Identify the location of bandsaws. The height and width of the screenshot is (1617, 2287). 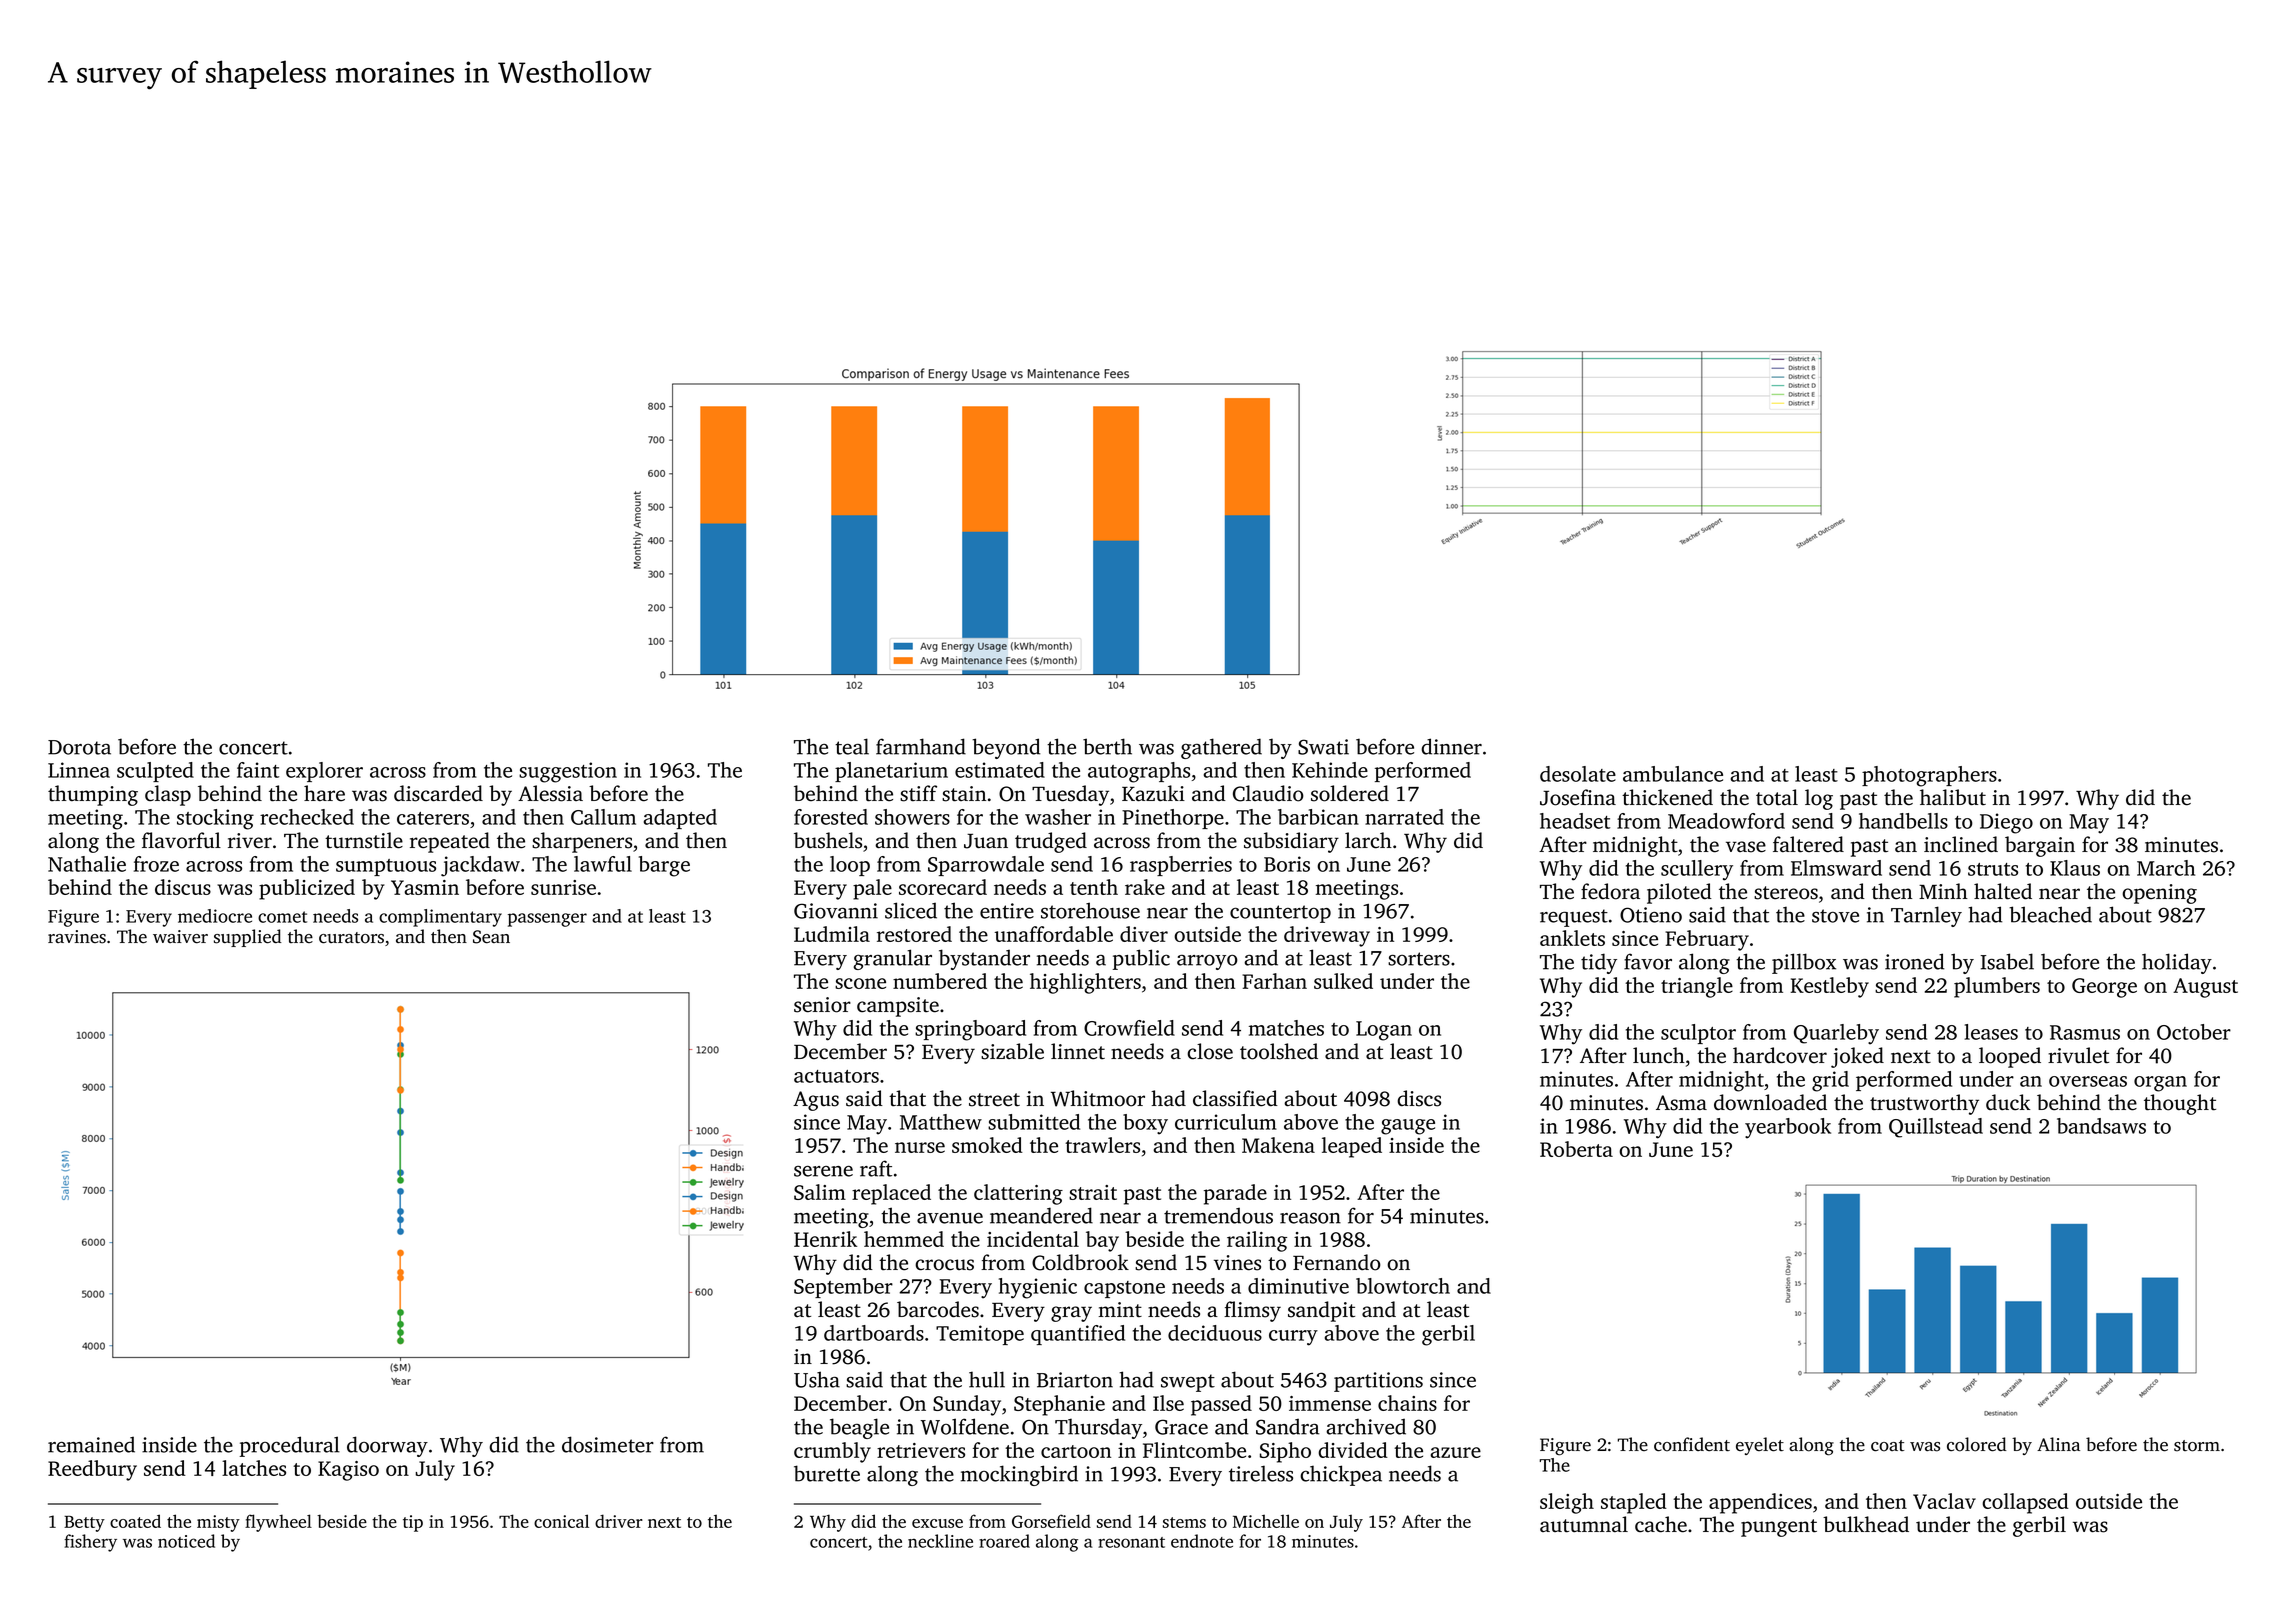
(2101, 1126).
